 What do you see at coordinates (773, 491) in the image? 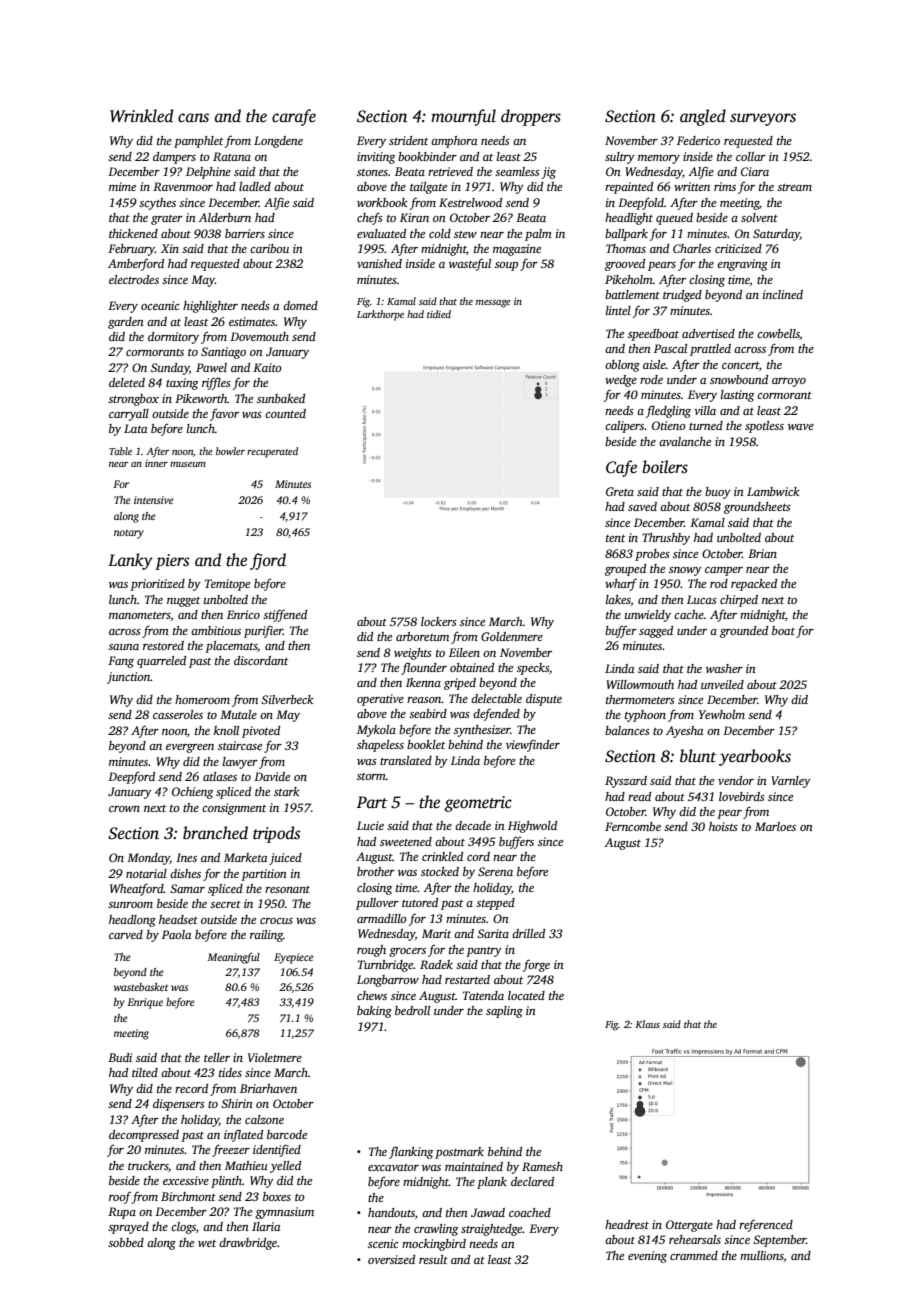
I see `Lambwick` at bounding box center [773, 491].
